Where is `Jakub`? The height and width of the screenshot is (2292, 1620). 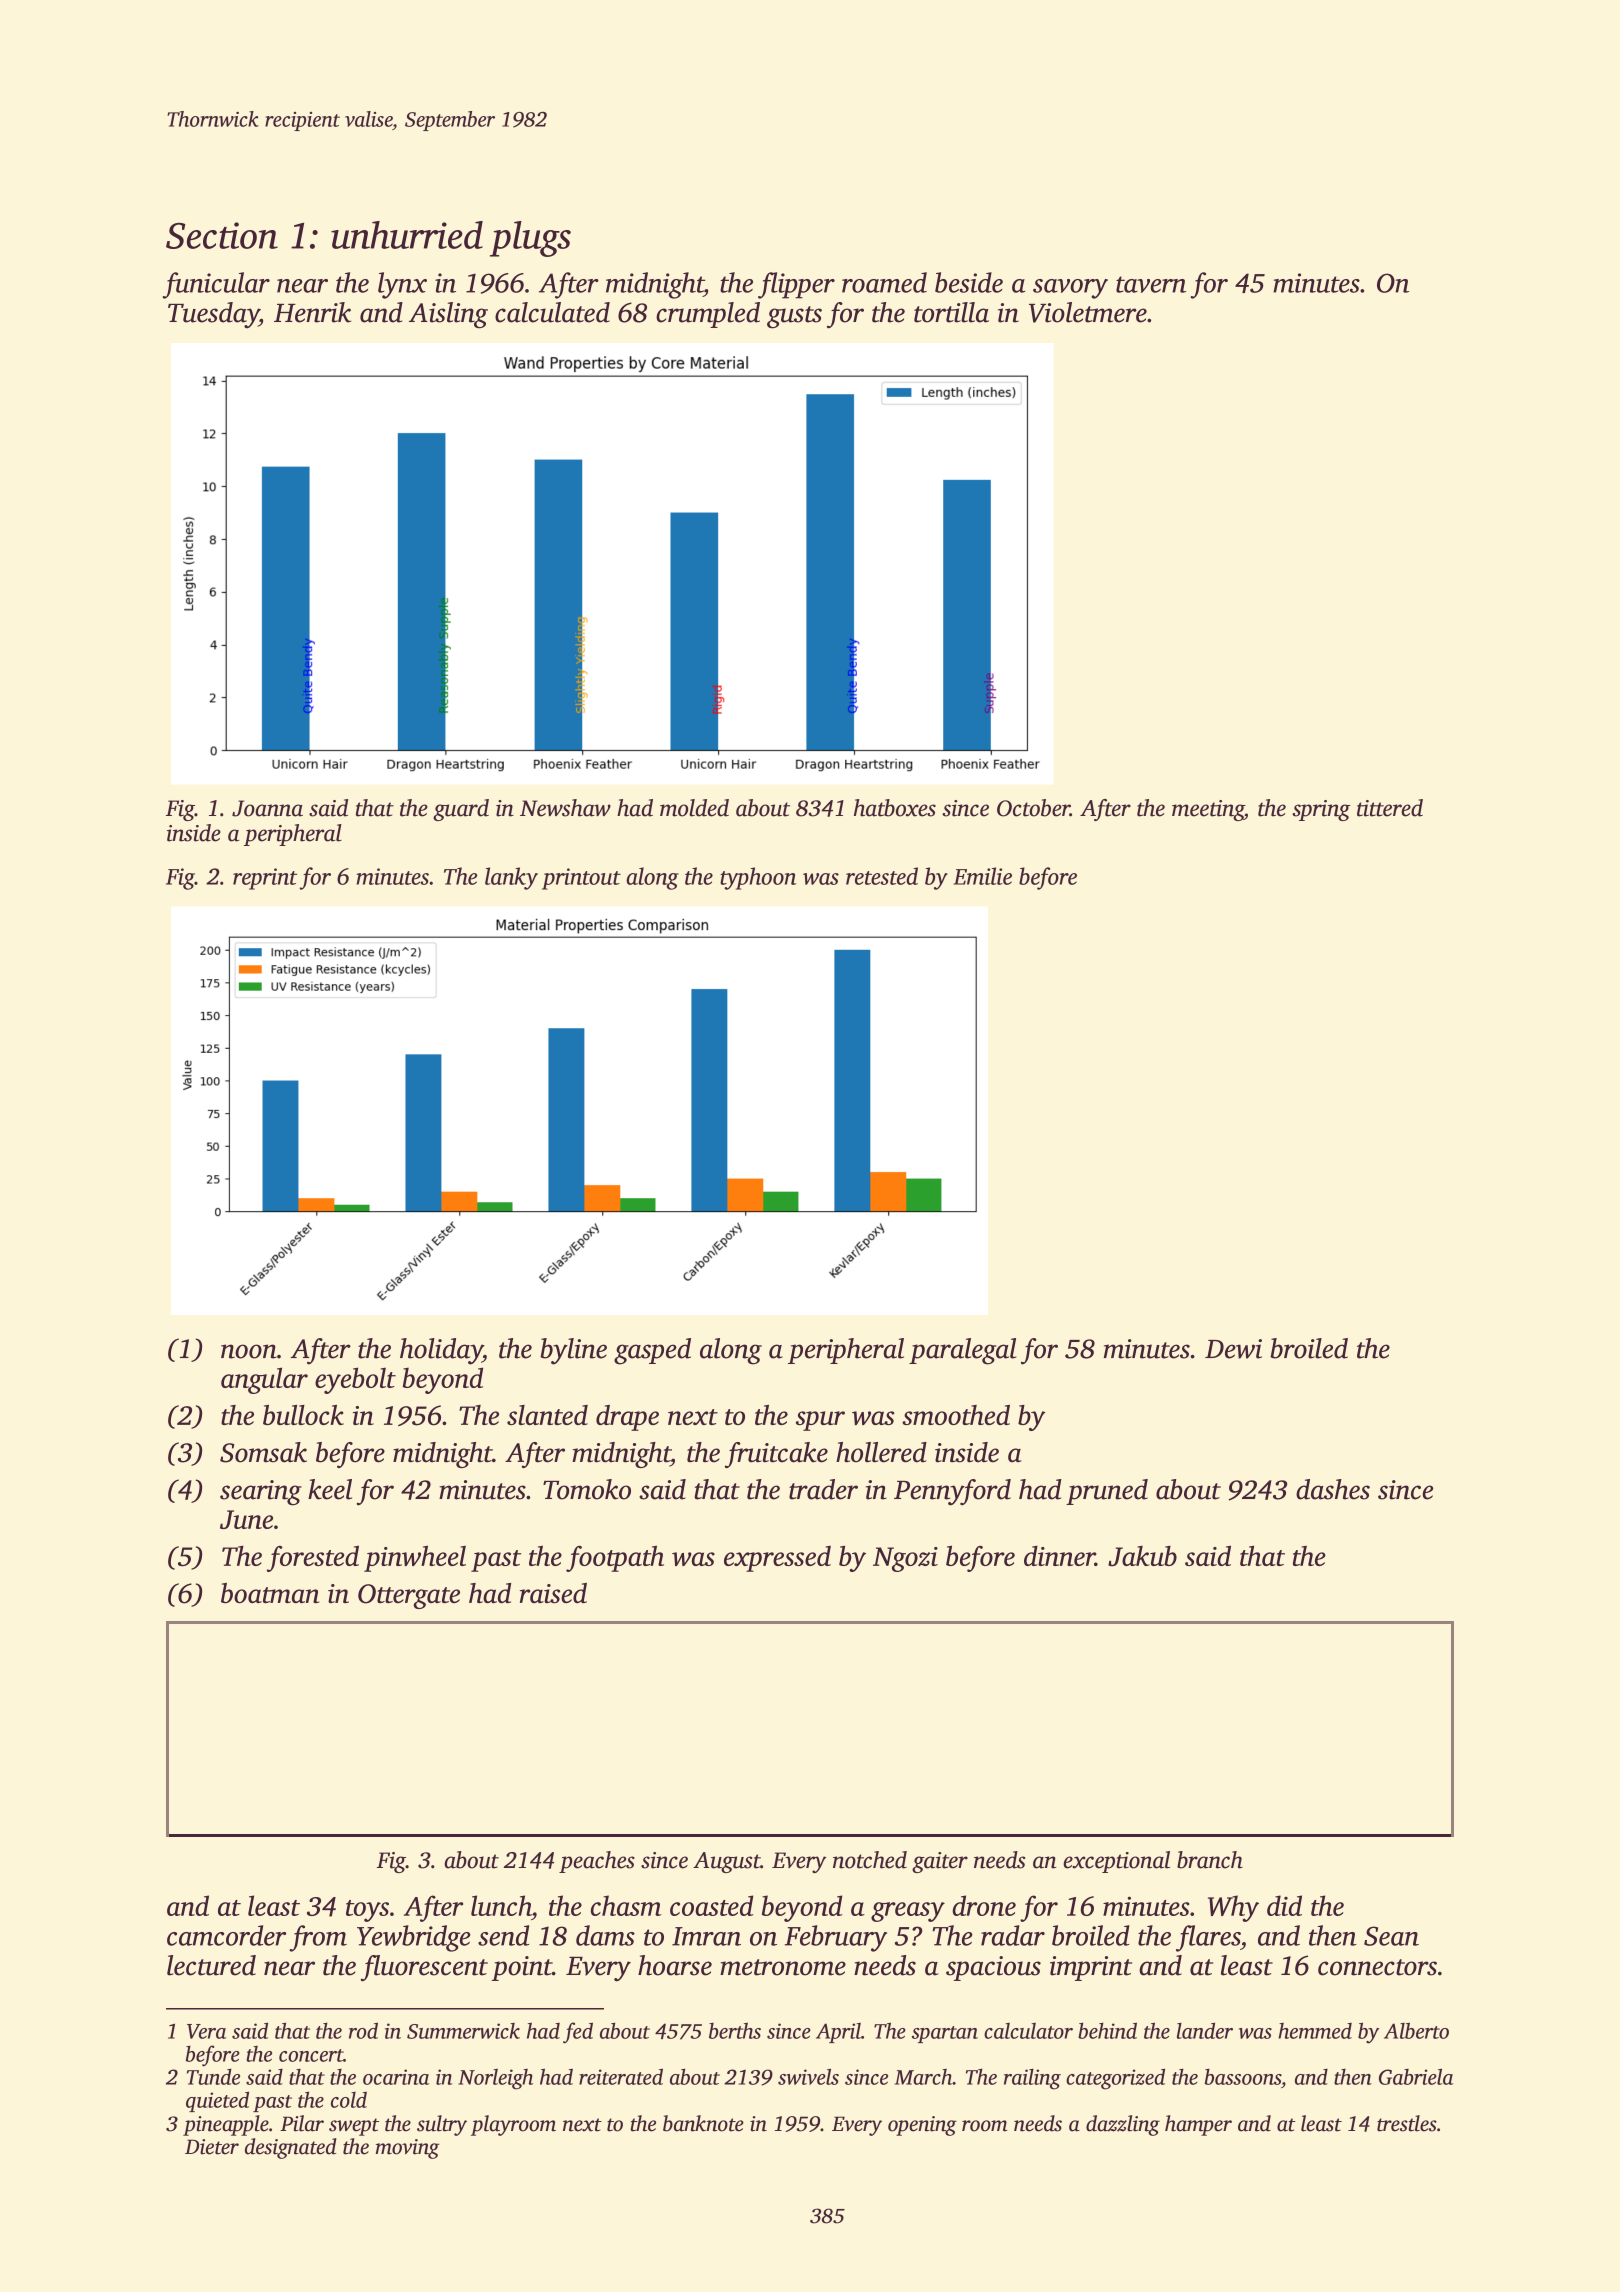 Jakub is located at coordinates (1142, 1556).
